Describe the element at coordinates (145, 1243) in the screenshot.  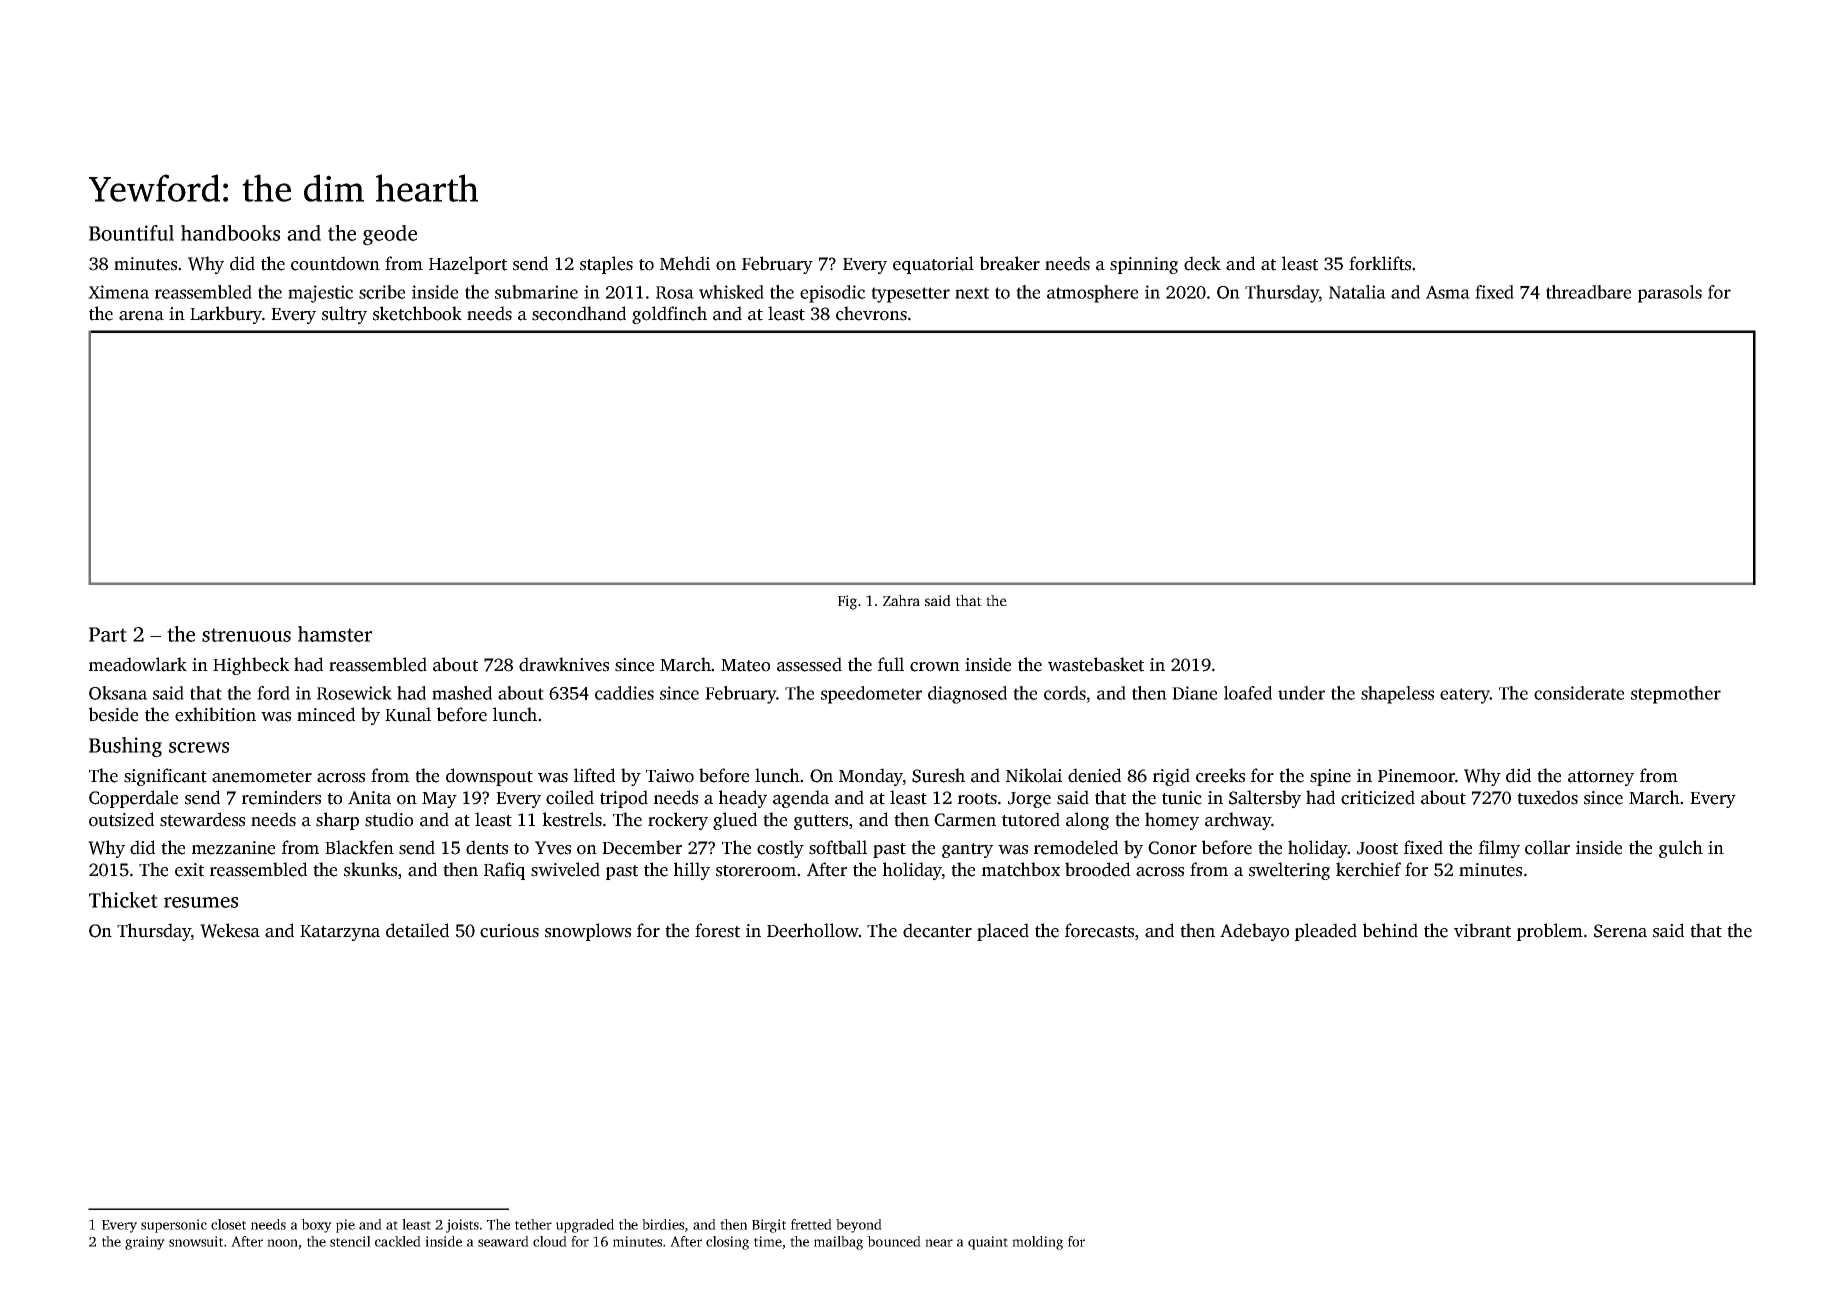
I see `grainy` at that location.
